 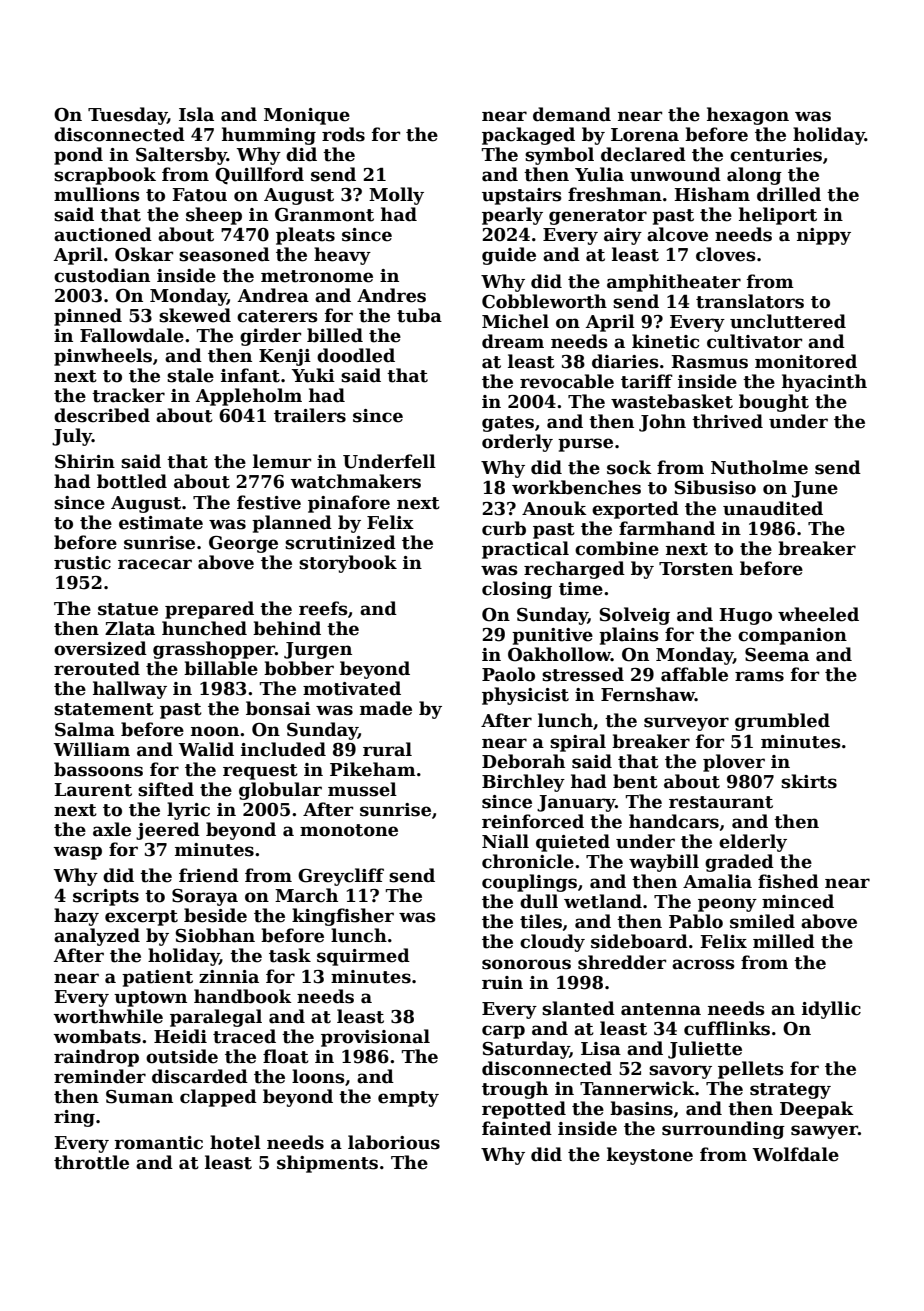 I want to click on storybook, so click(x=348, y=564).
